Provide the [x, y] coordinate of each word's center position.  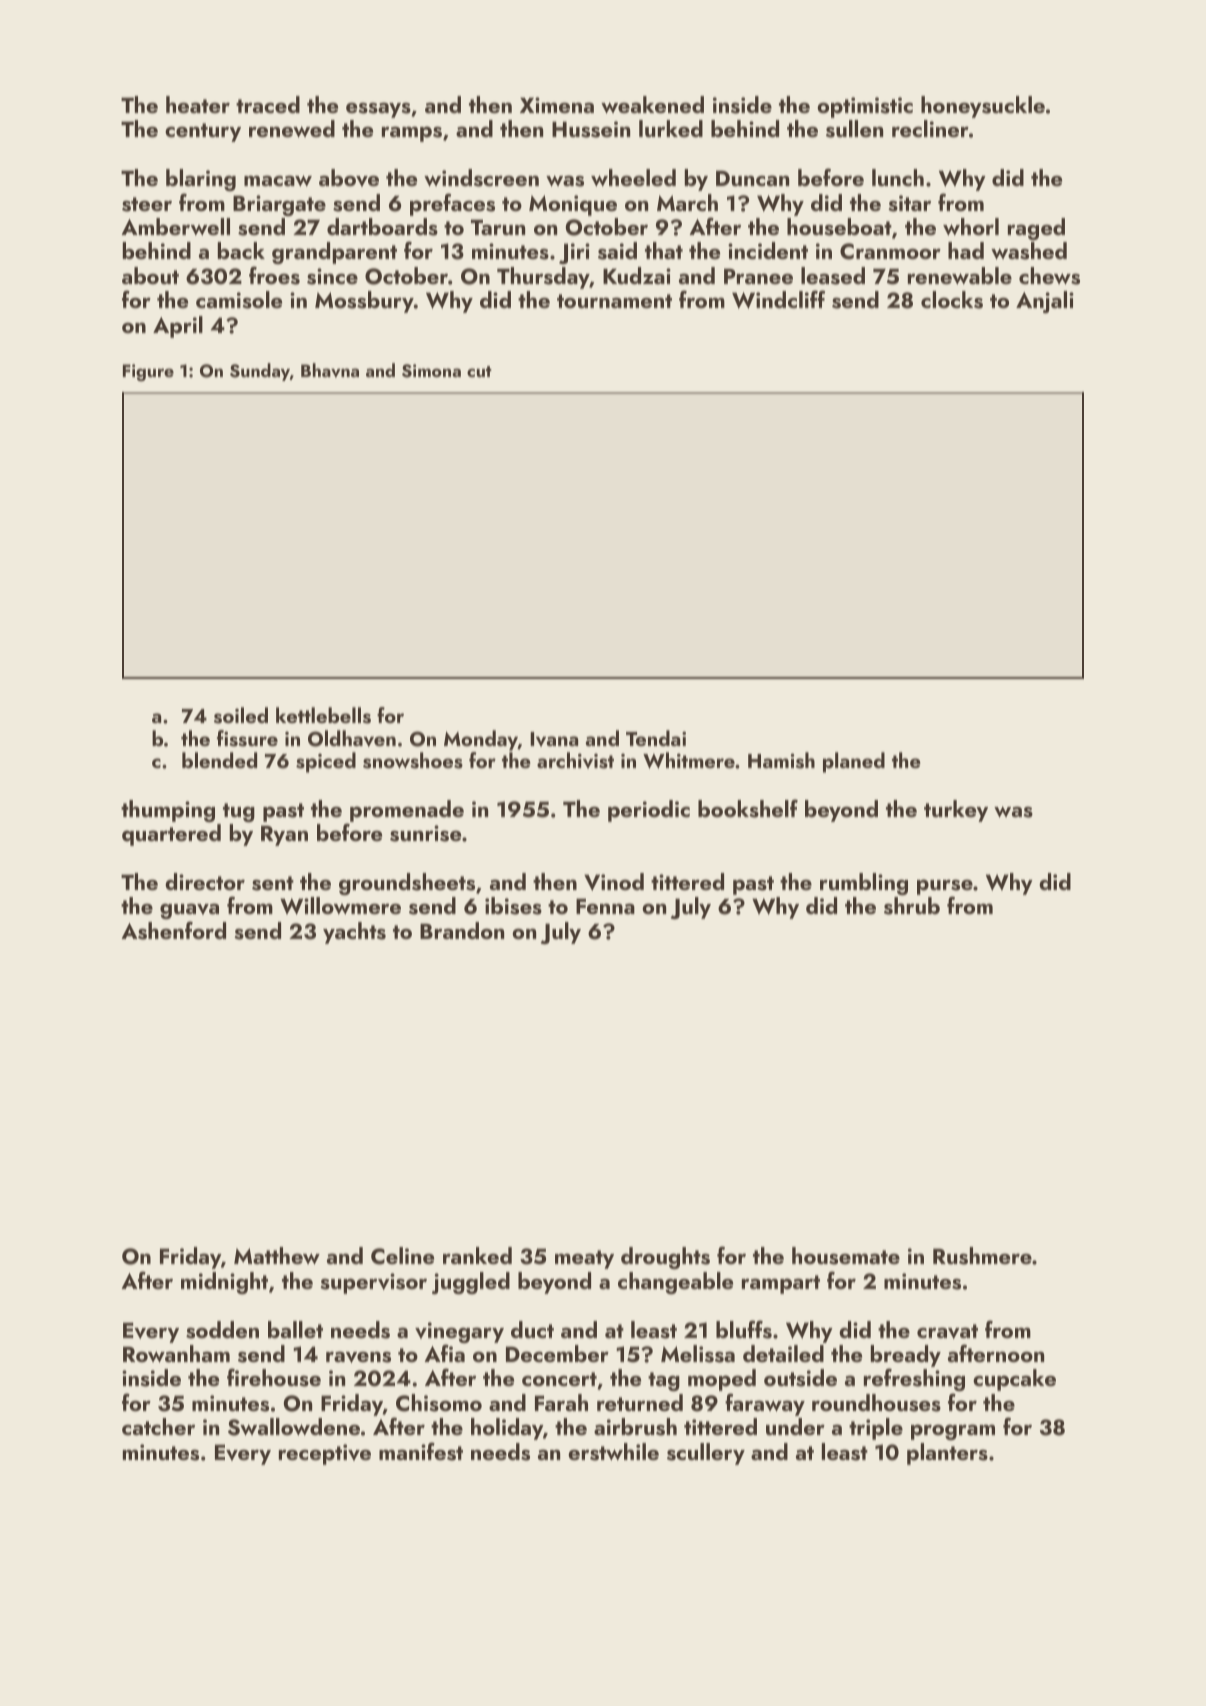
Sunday [260, 372]
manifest [421, 1451]
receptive [325, 1454]
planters [947, 1454]
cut [479, 371]
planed [854, 762]
